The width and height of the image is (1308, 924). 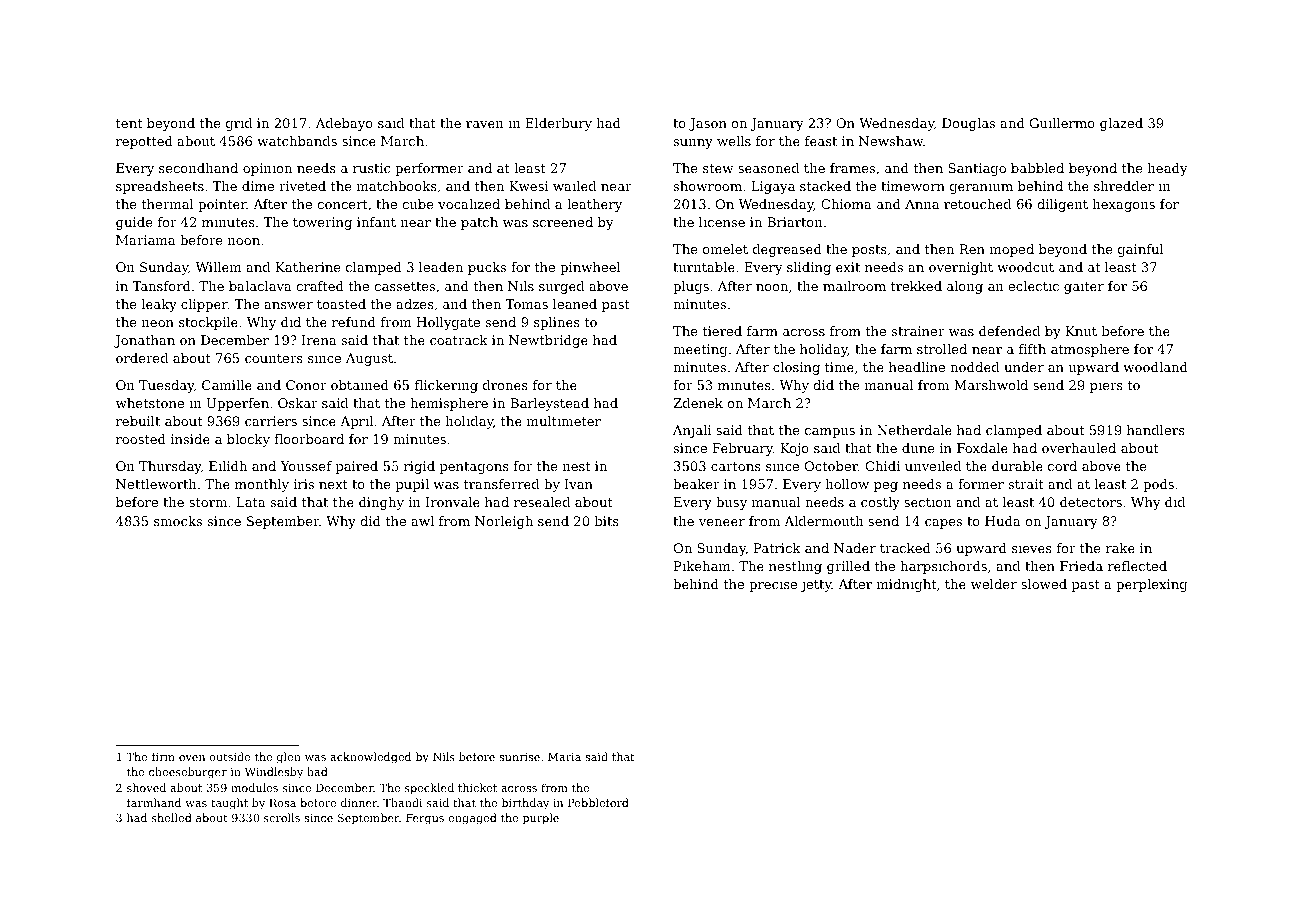 I want to click on Nettleworth, so click(x=156, y=484).
